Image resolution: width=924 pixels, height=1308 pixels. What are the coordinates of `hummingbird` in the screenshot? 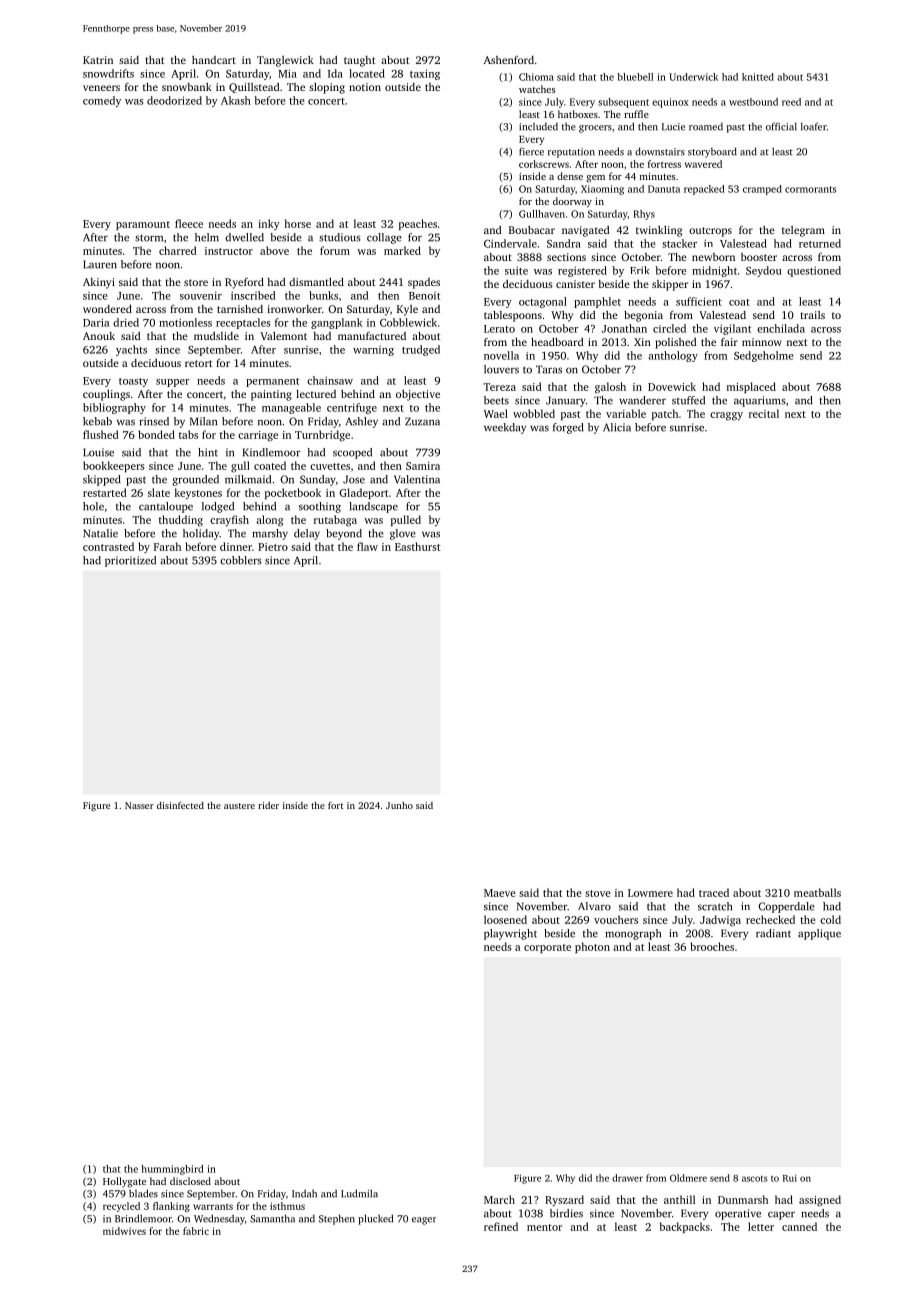 It's located at (172, 1170).
